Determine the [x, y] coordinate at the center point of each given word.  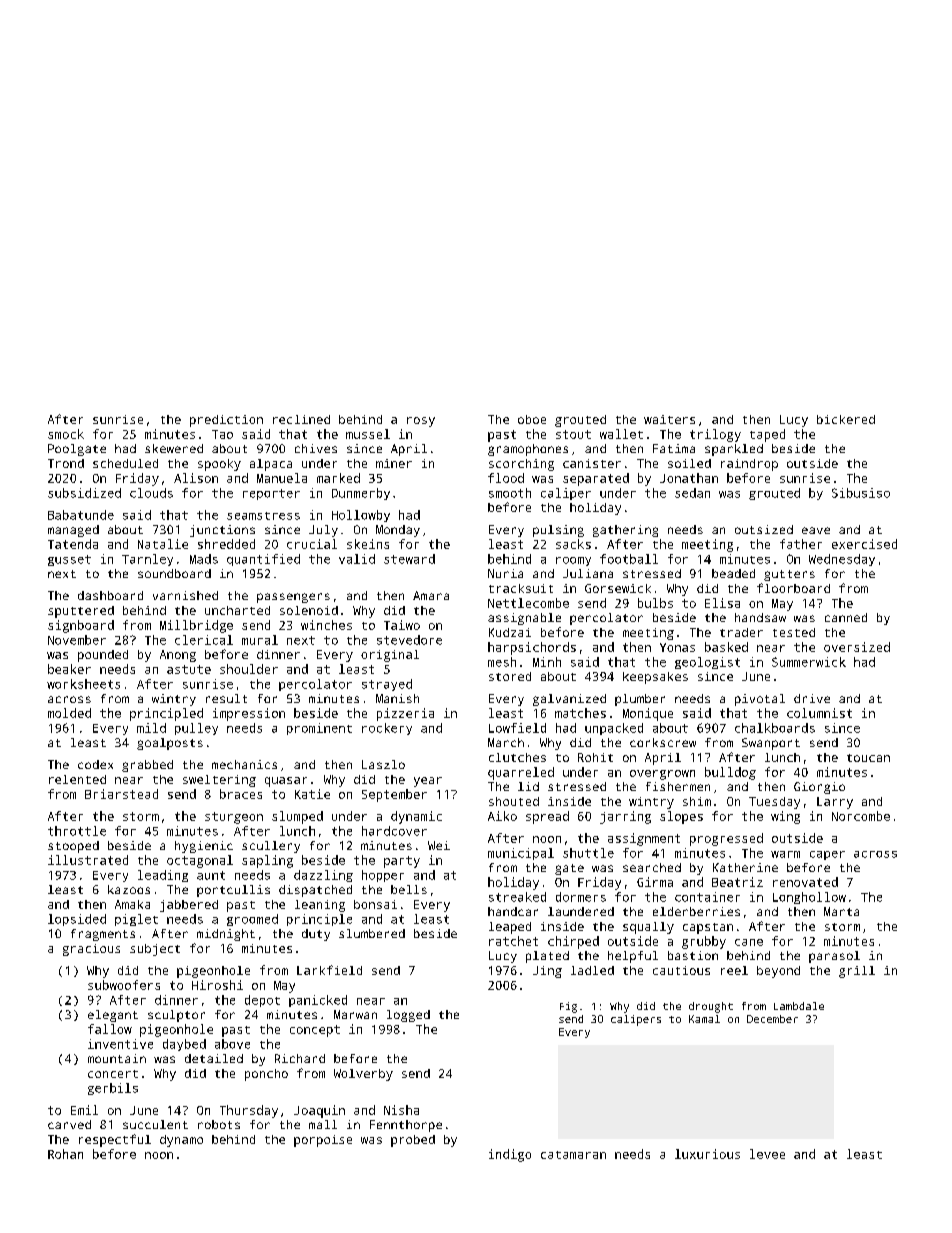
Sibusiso [861, 493]
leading [163, 876]
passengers [293, 598]
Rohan [65, 1154]
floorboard [793, 588]
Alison [196, 478]
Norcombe [861, 816]
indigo [510, 1155]
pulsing [558, 531]
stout [573, 434]
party [402, 862]
